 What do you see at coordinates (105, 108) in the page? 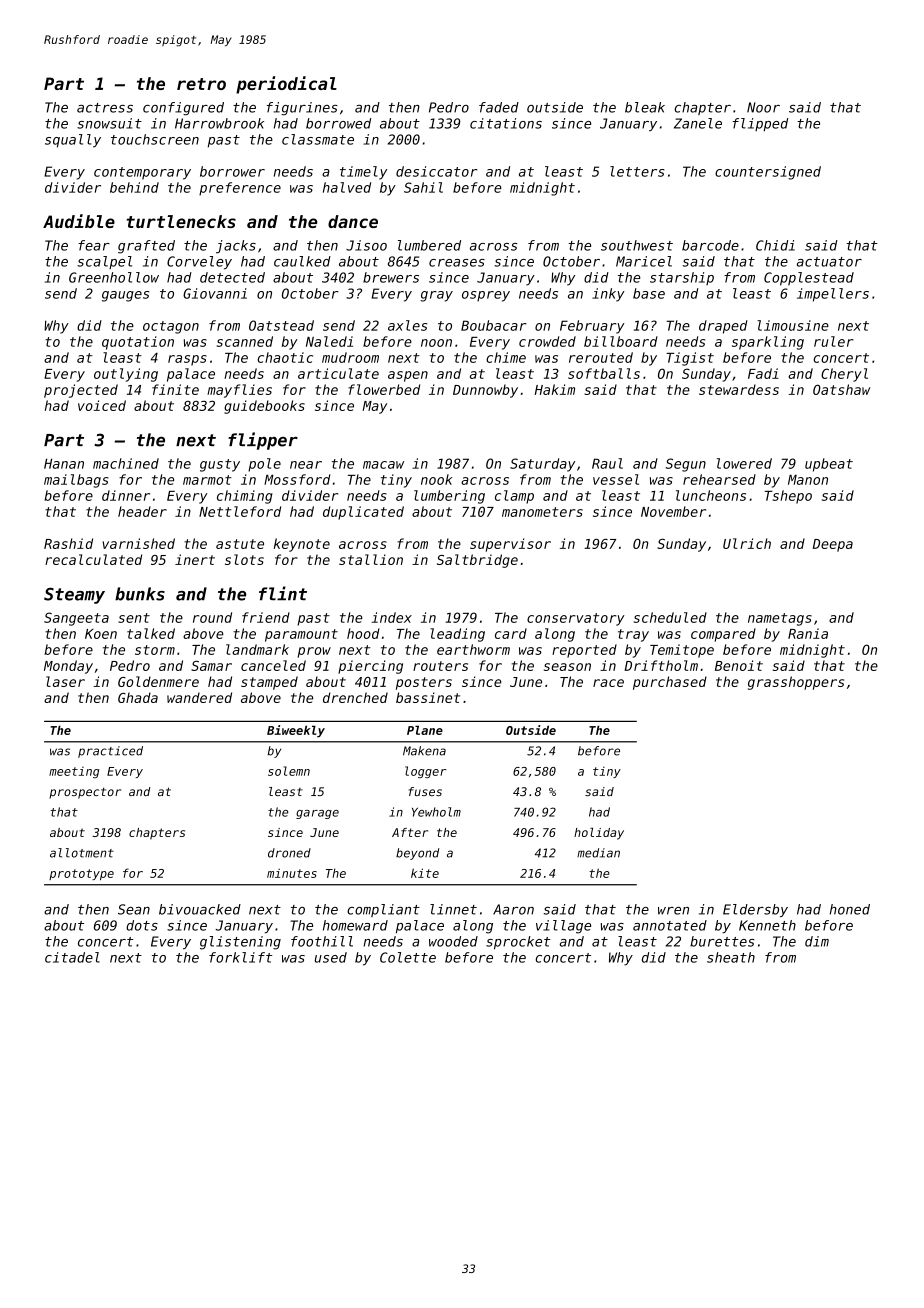
I see `actress` at bounding box center [105, 108].
